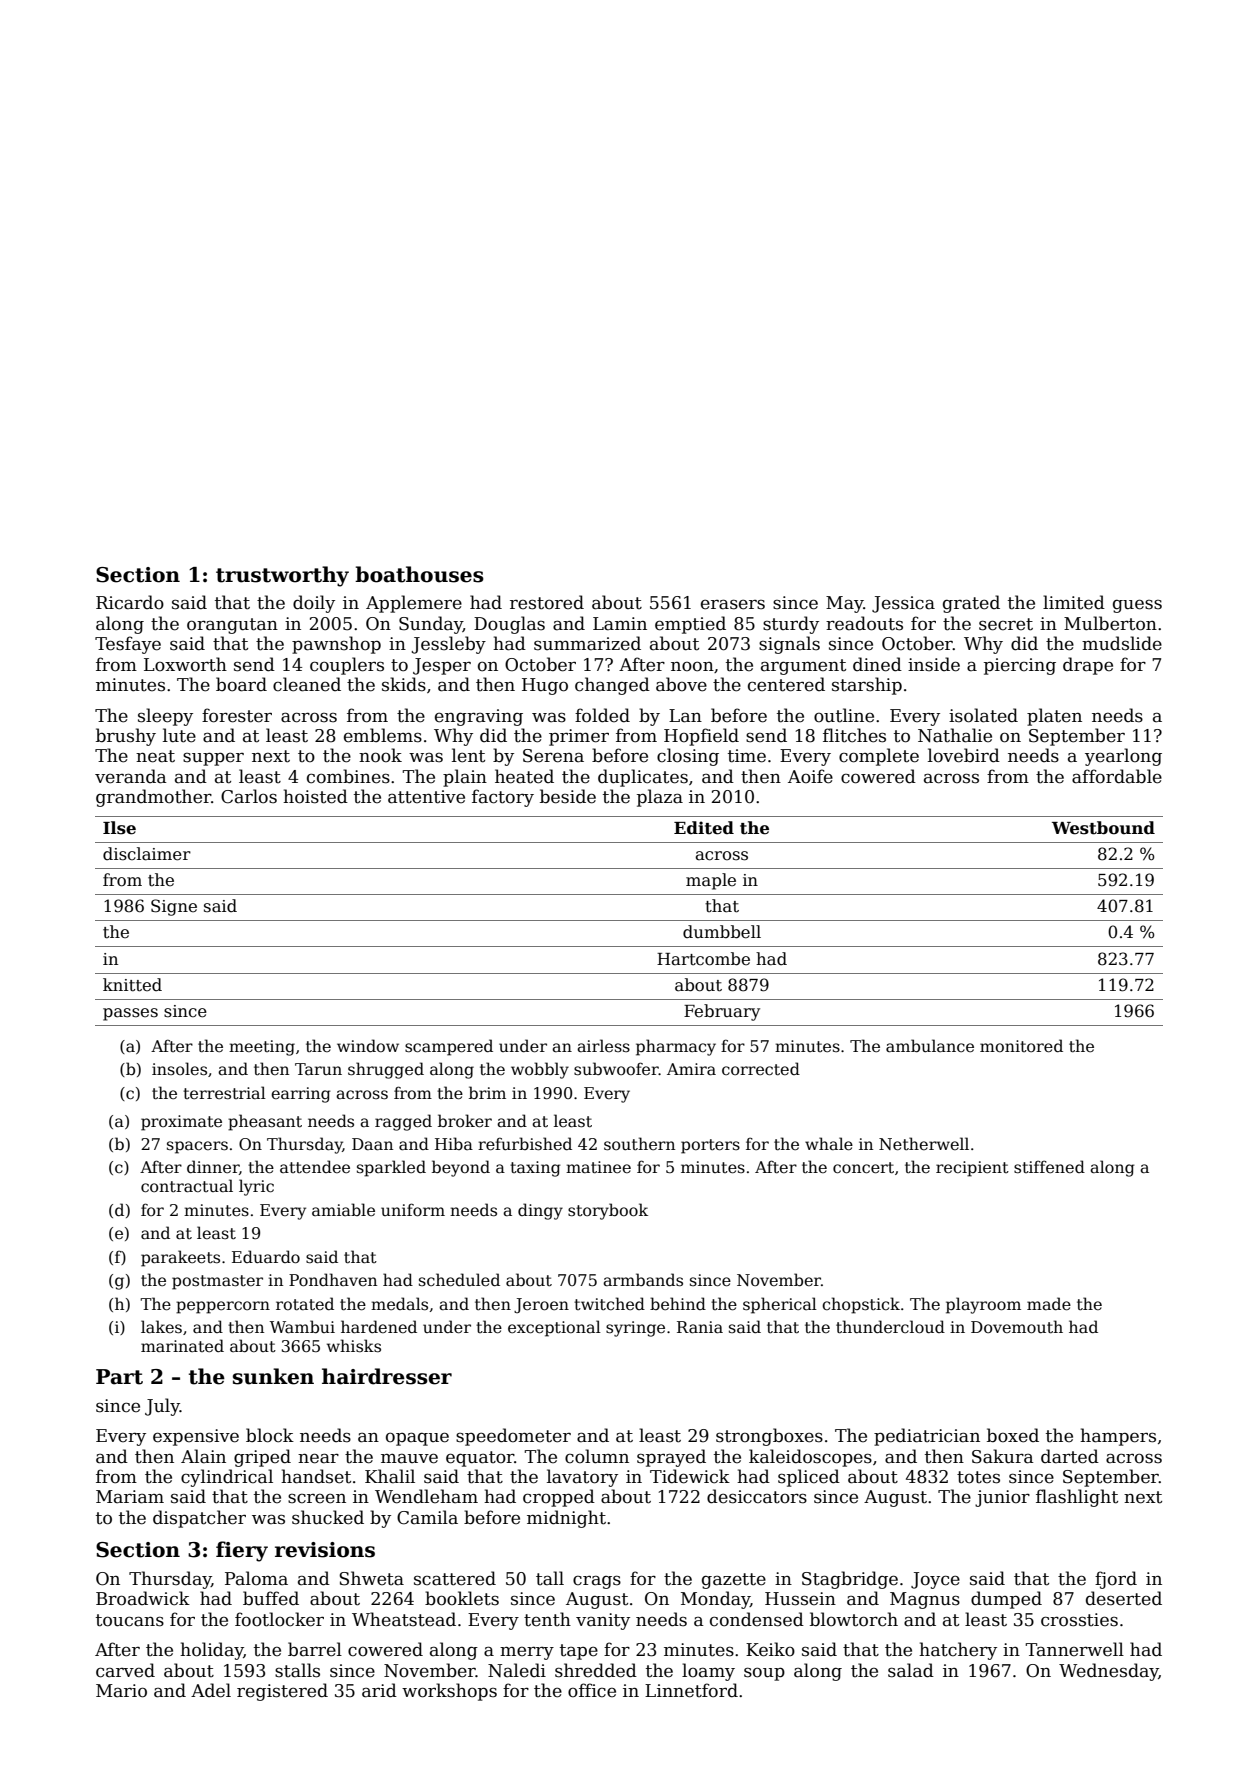  I want to click on cropped, so click(559, 1498).
